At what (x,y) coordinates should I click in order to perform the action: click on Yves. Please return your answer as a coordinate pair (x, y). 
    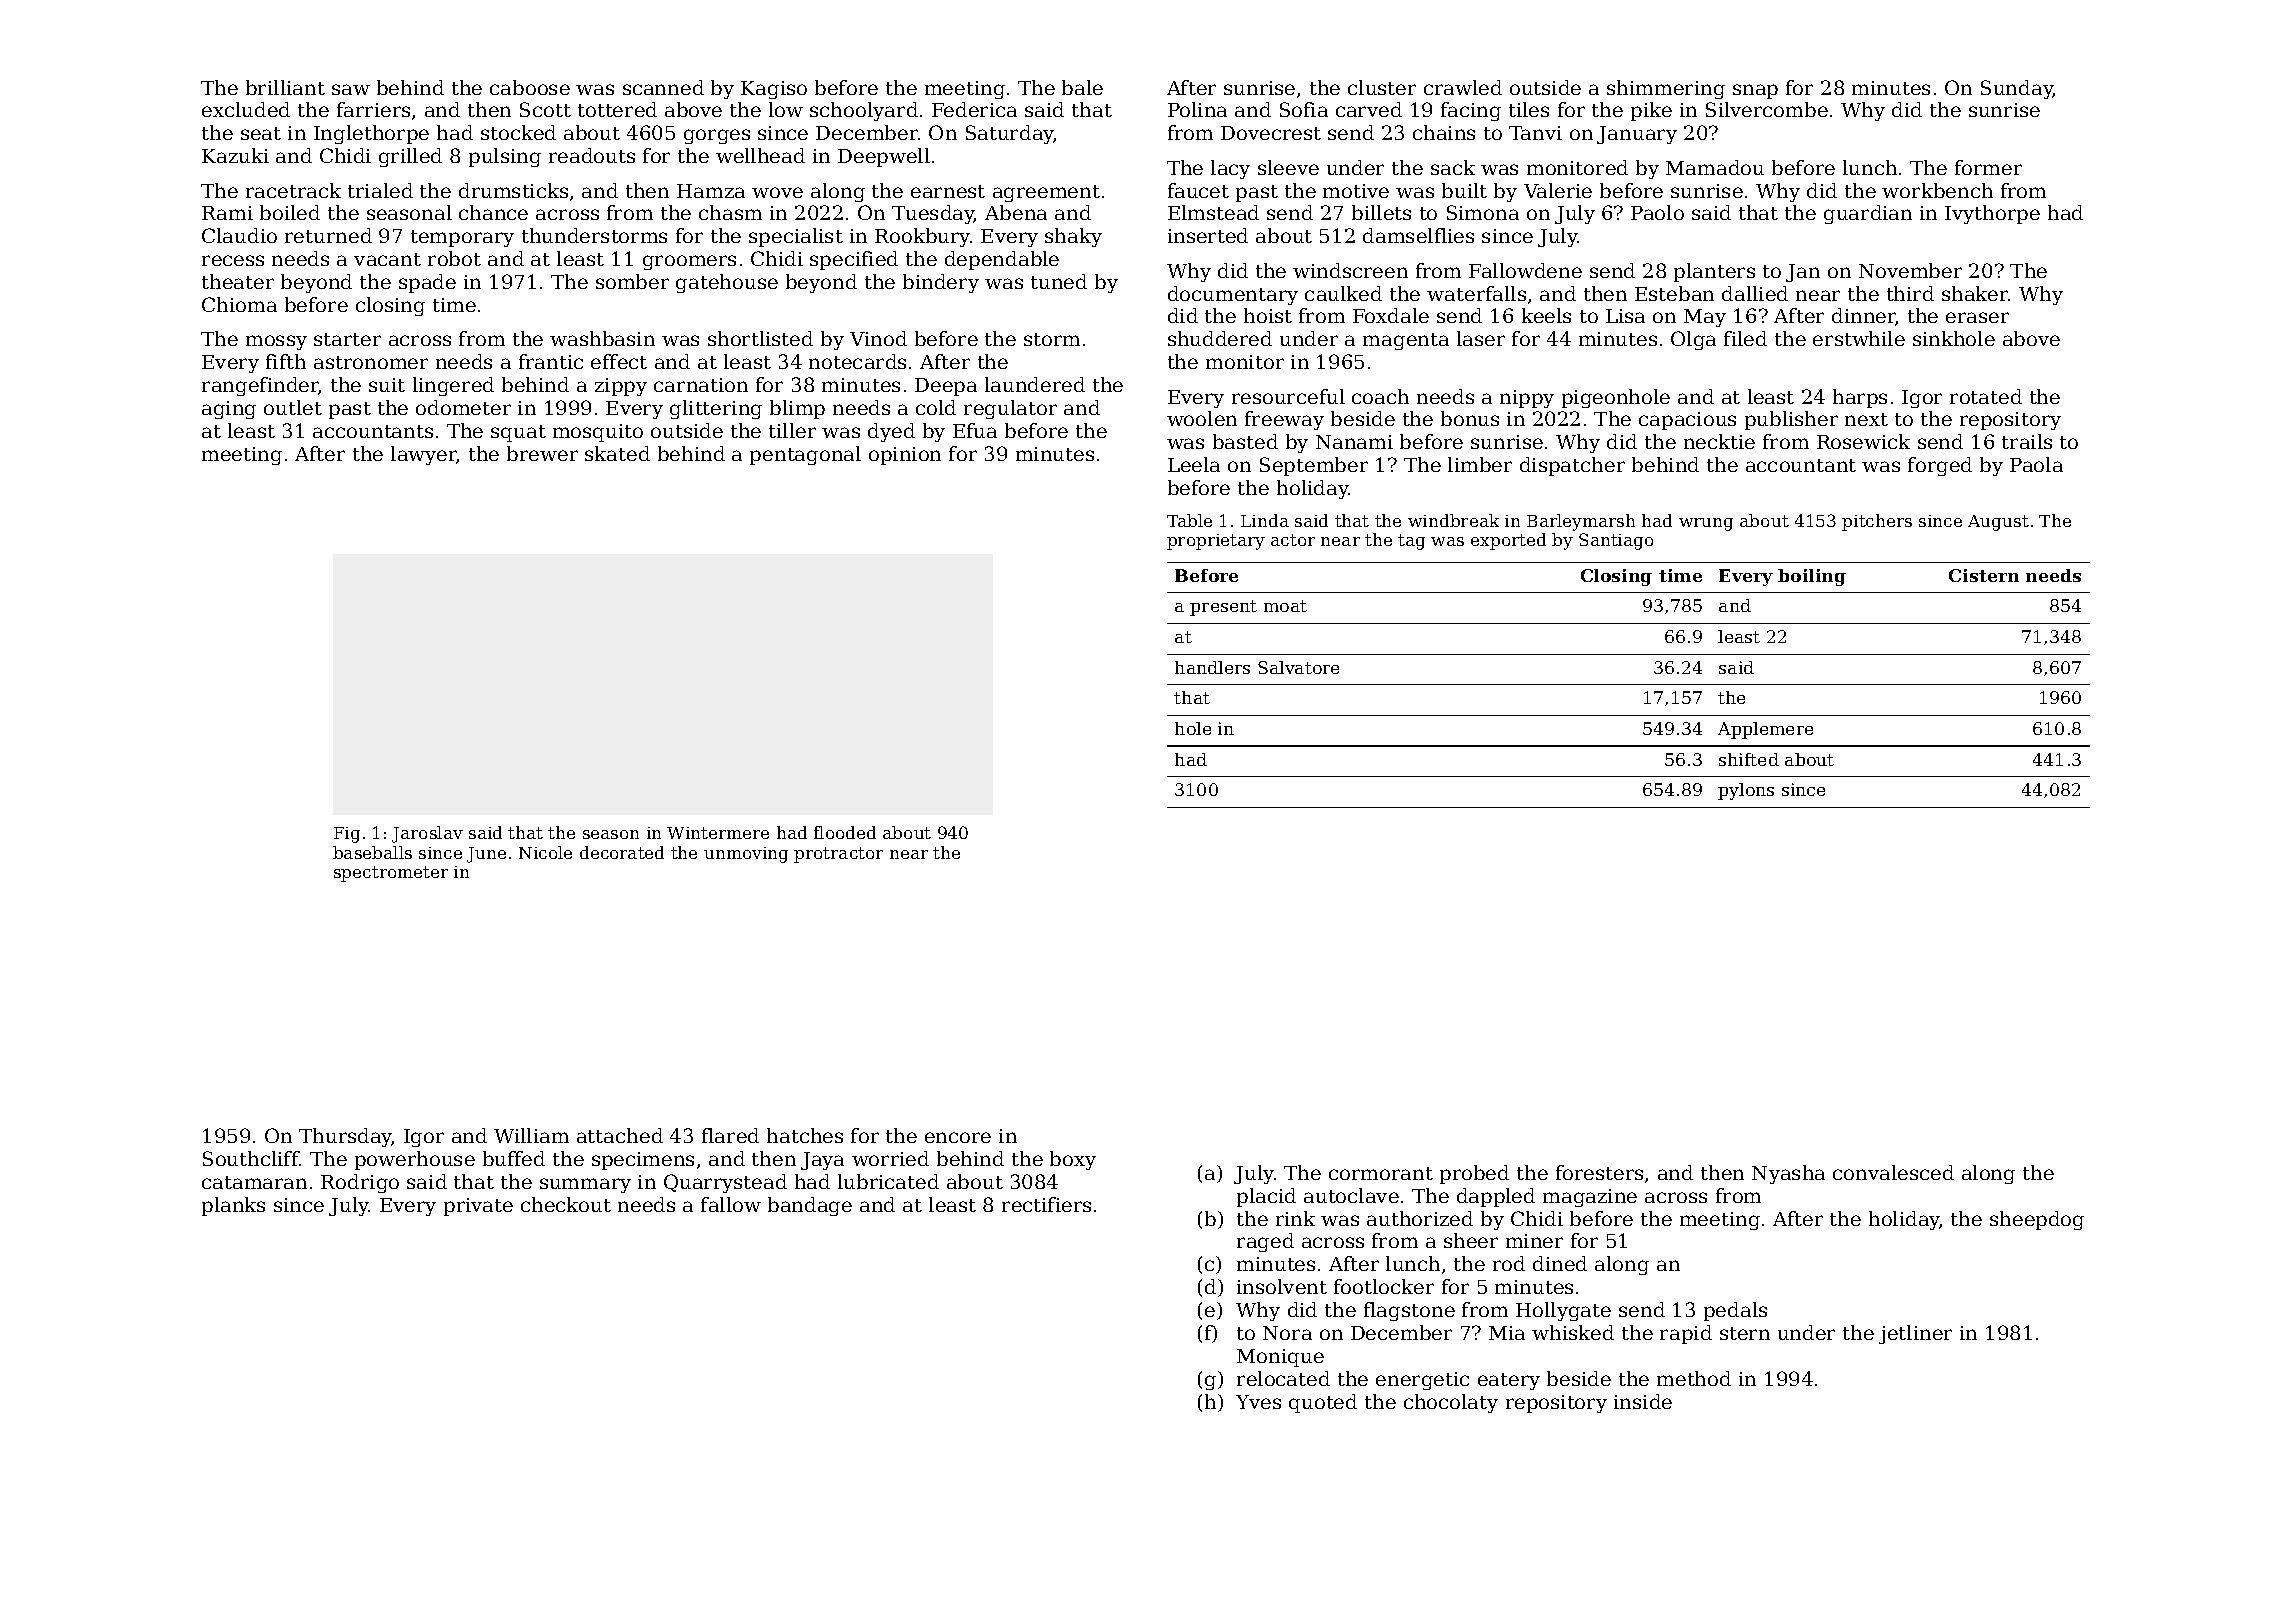
    Looking at the image, I should click on (1258, 1402).
